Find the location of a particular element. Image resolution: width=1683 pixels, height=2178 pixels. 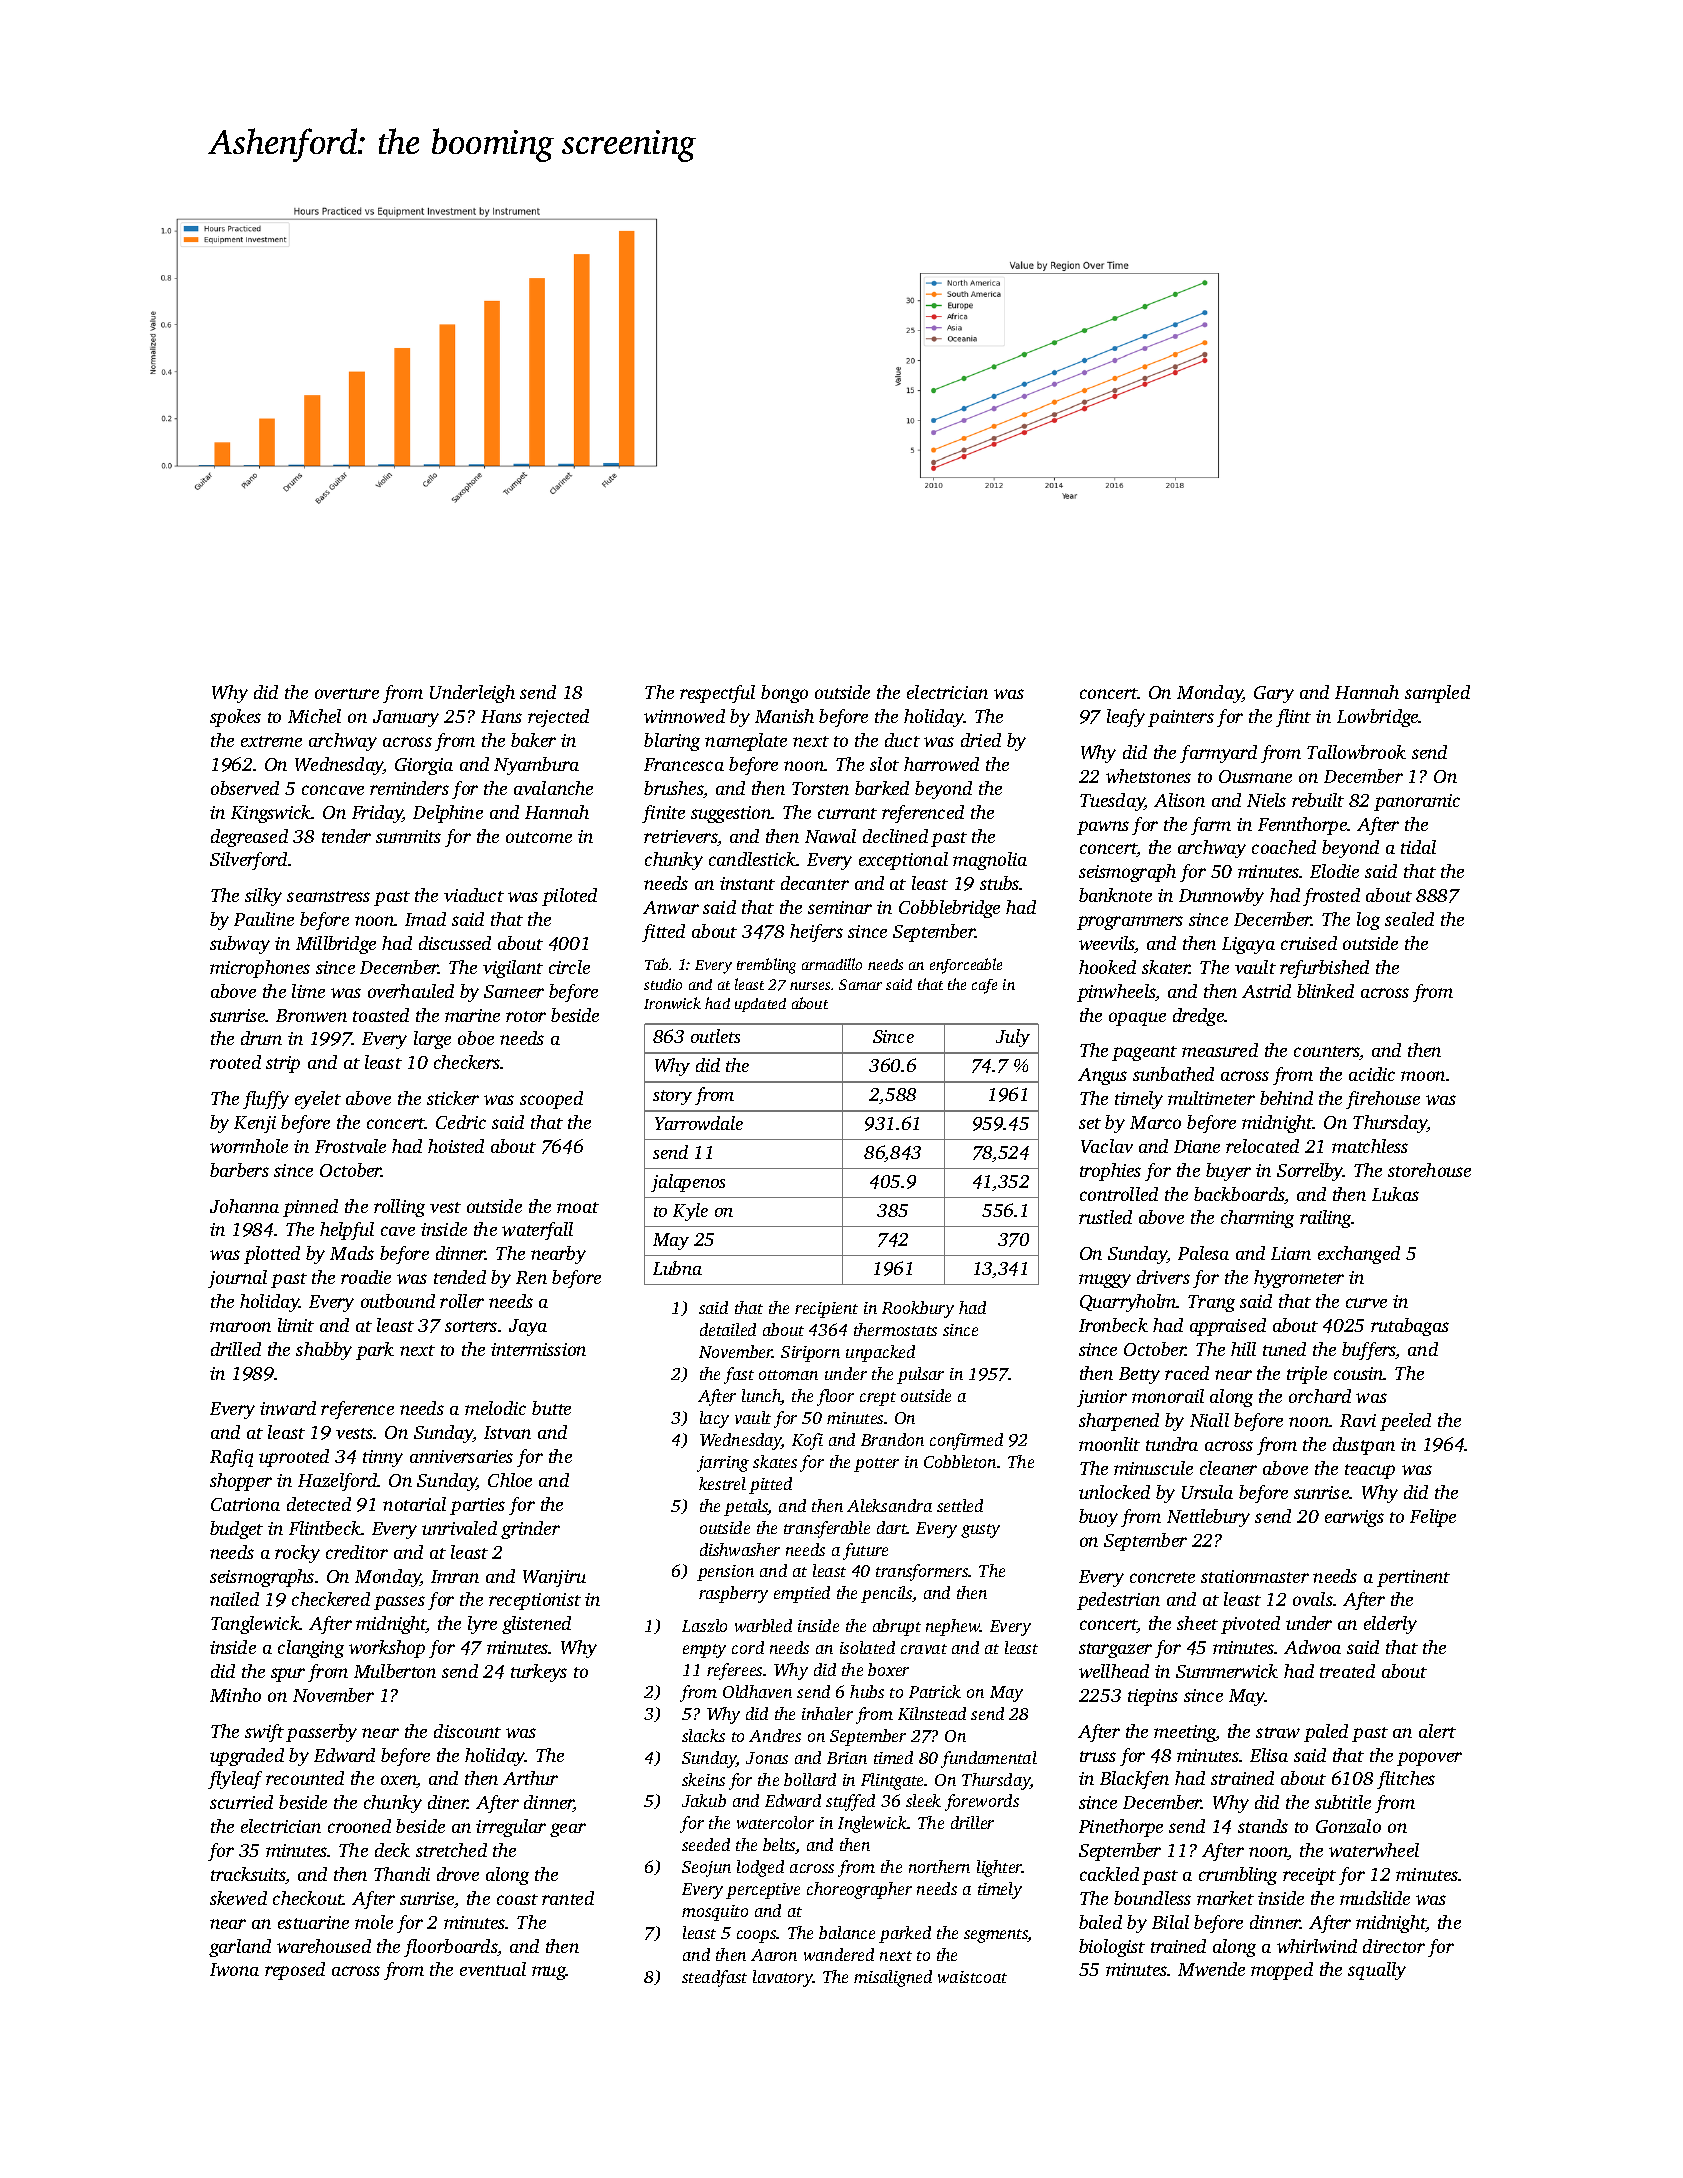

discount is located at coordinates (467, 1731).
